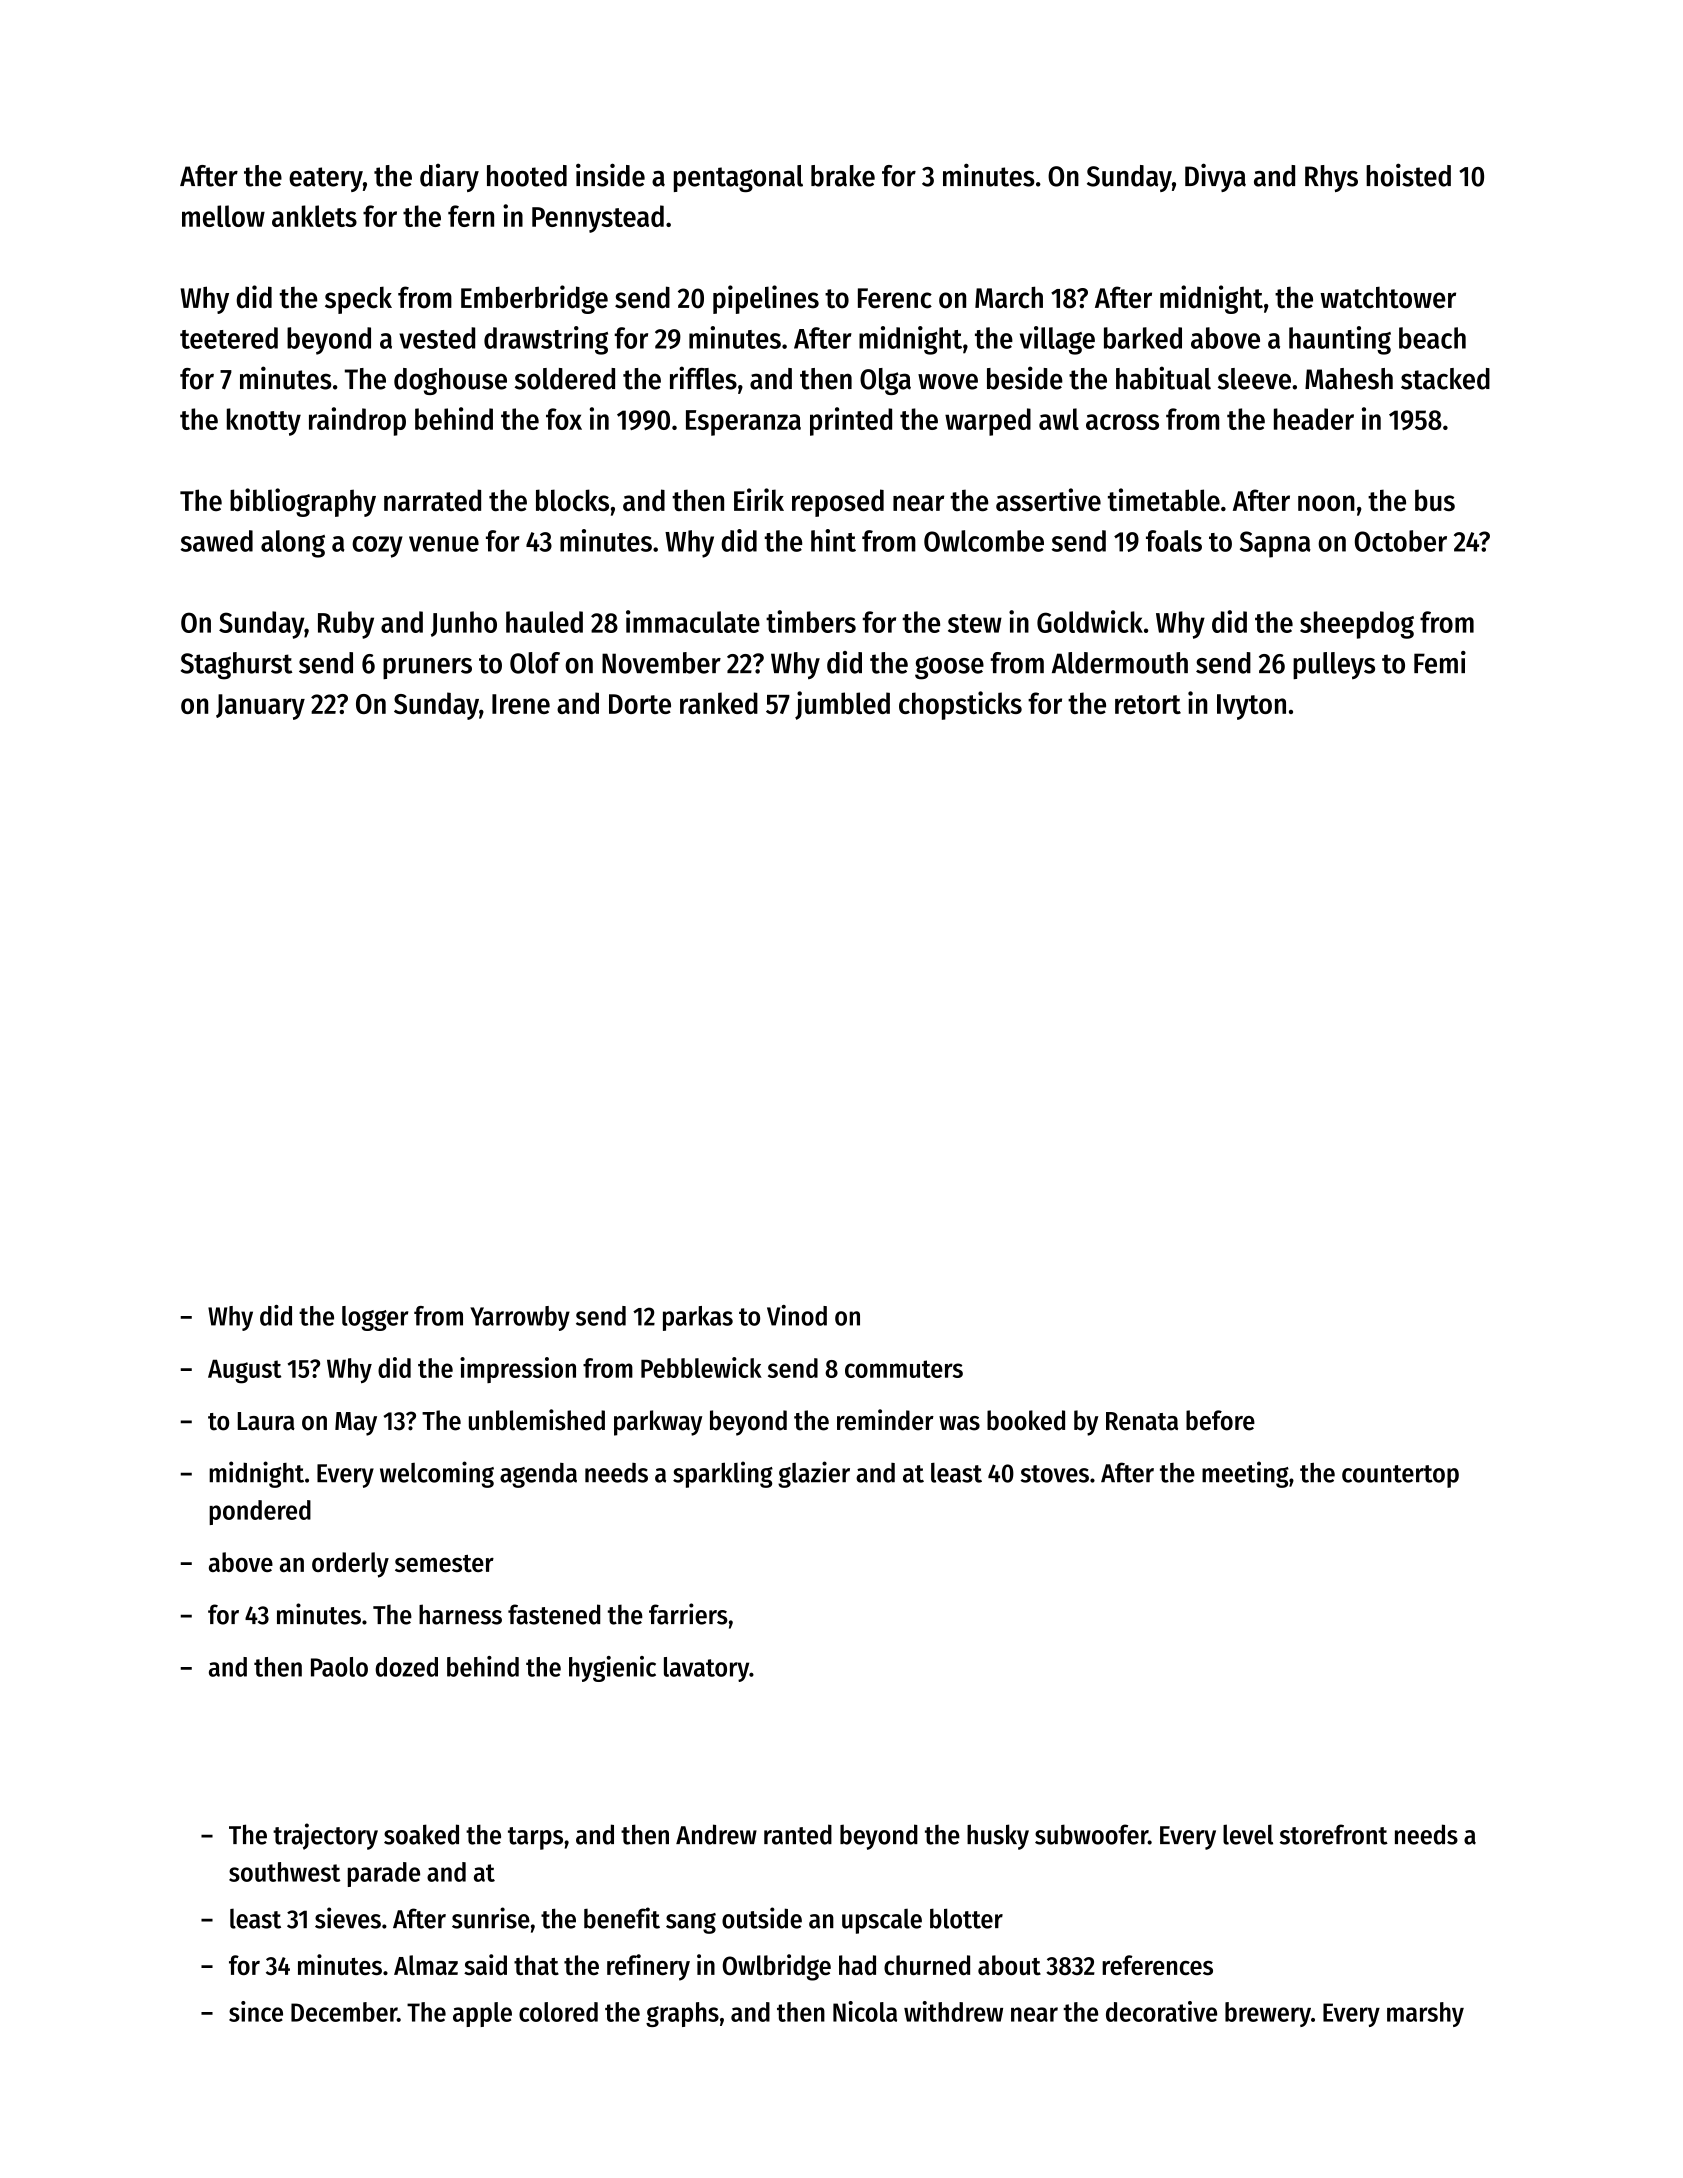 The height and width of the screenshot is (2178, 1683). Describe the element at coordinates (1251, 707) in the screenshot. I see `Ivyton` at that location.
